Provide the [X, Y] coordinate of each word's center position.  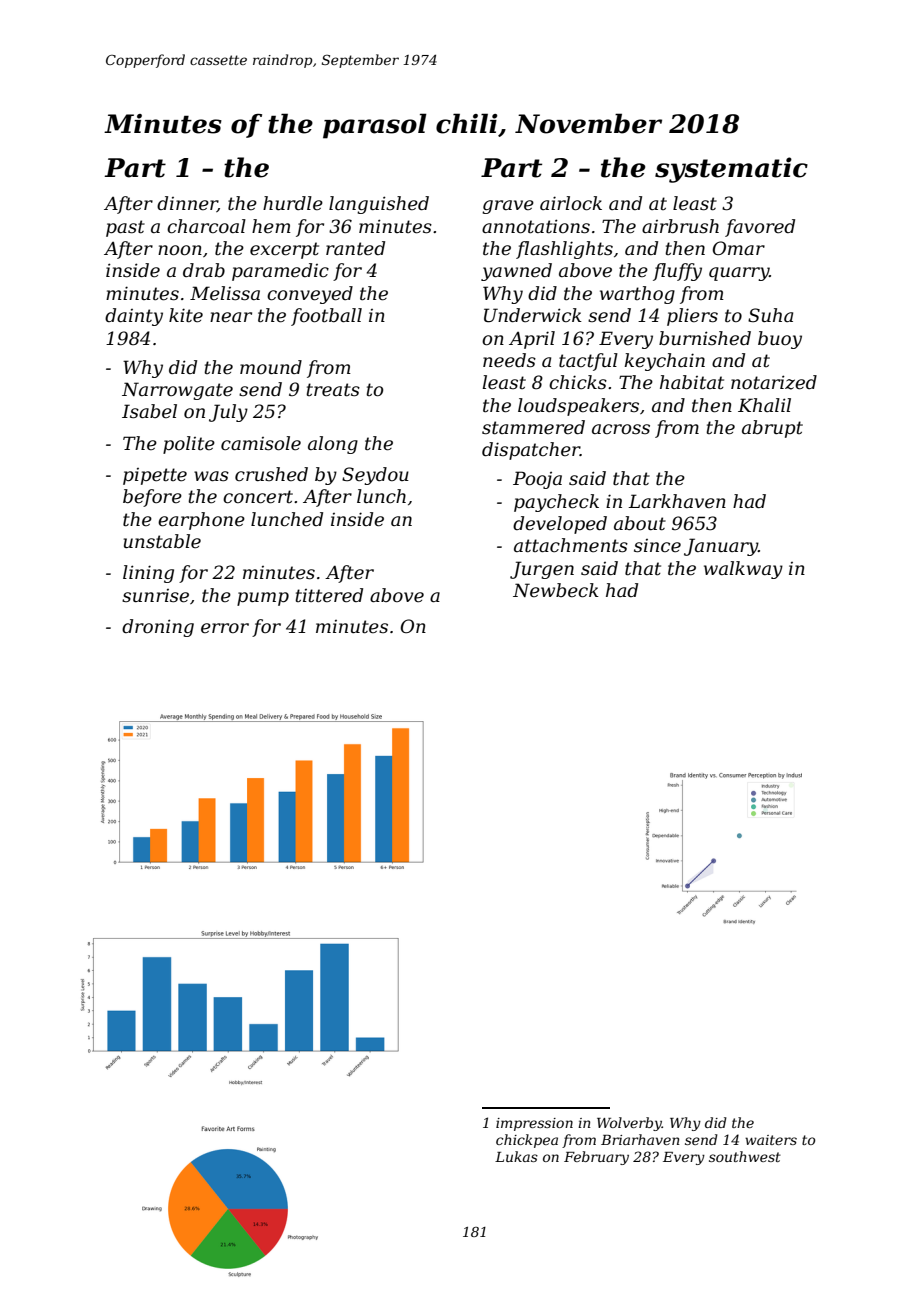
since [657, 546]
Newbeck [556, 590]
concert [258, 497]
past [125, 228]
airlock [571, 203]
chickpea [527, 1141]
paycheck [556, 503]
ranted [355, 248]
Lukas [516, 1156]
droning [158, 628]
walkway [743, 570]
